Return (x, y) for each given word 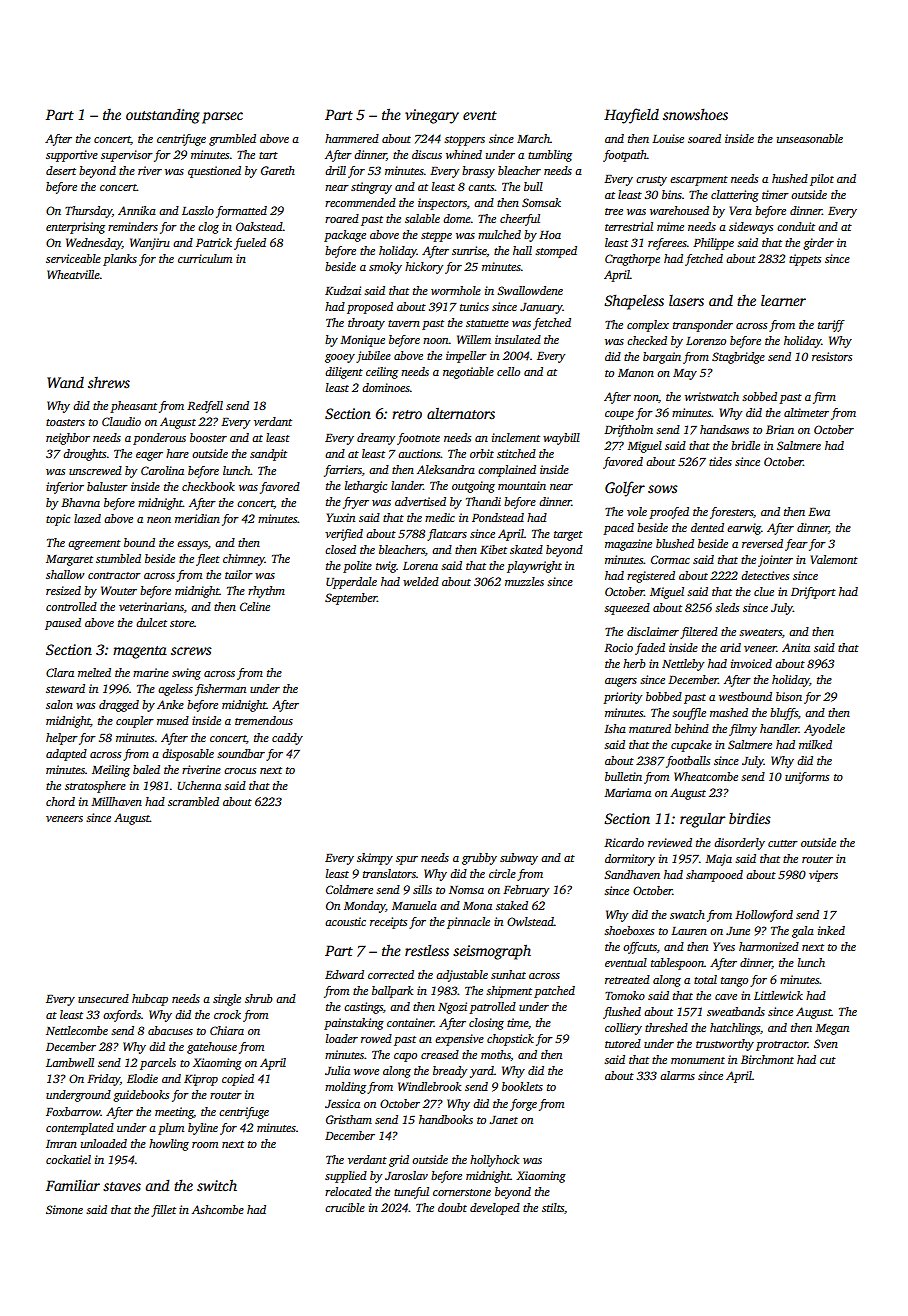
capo (405, 1057)
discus (427, 154)
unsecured (103, 998)
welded (421, 581)
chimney (244, 560)
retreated (627, 979)
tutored (623, 1043)
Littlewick (778, 995)
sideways (751, 228)
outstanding (163, 116)
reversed (762, 543)
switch (217, 1185)
